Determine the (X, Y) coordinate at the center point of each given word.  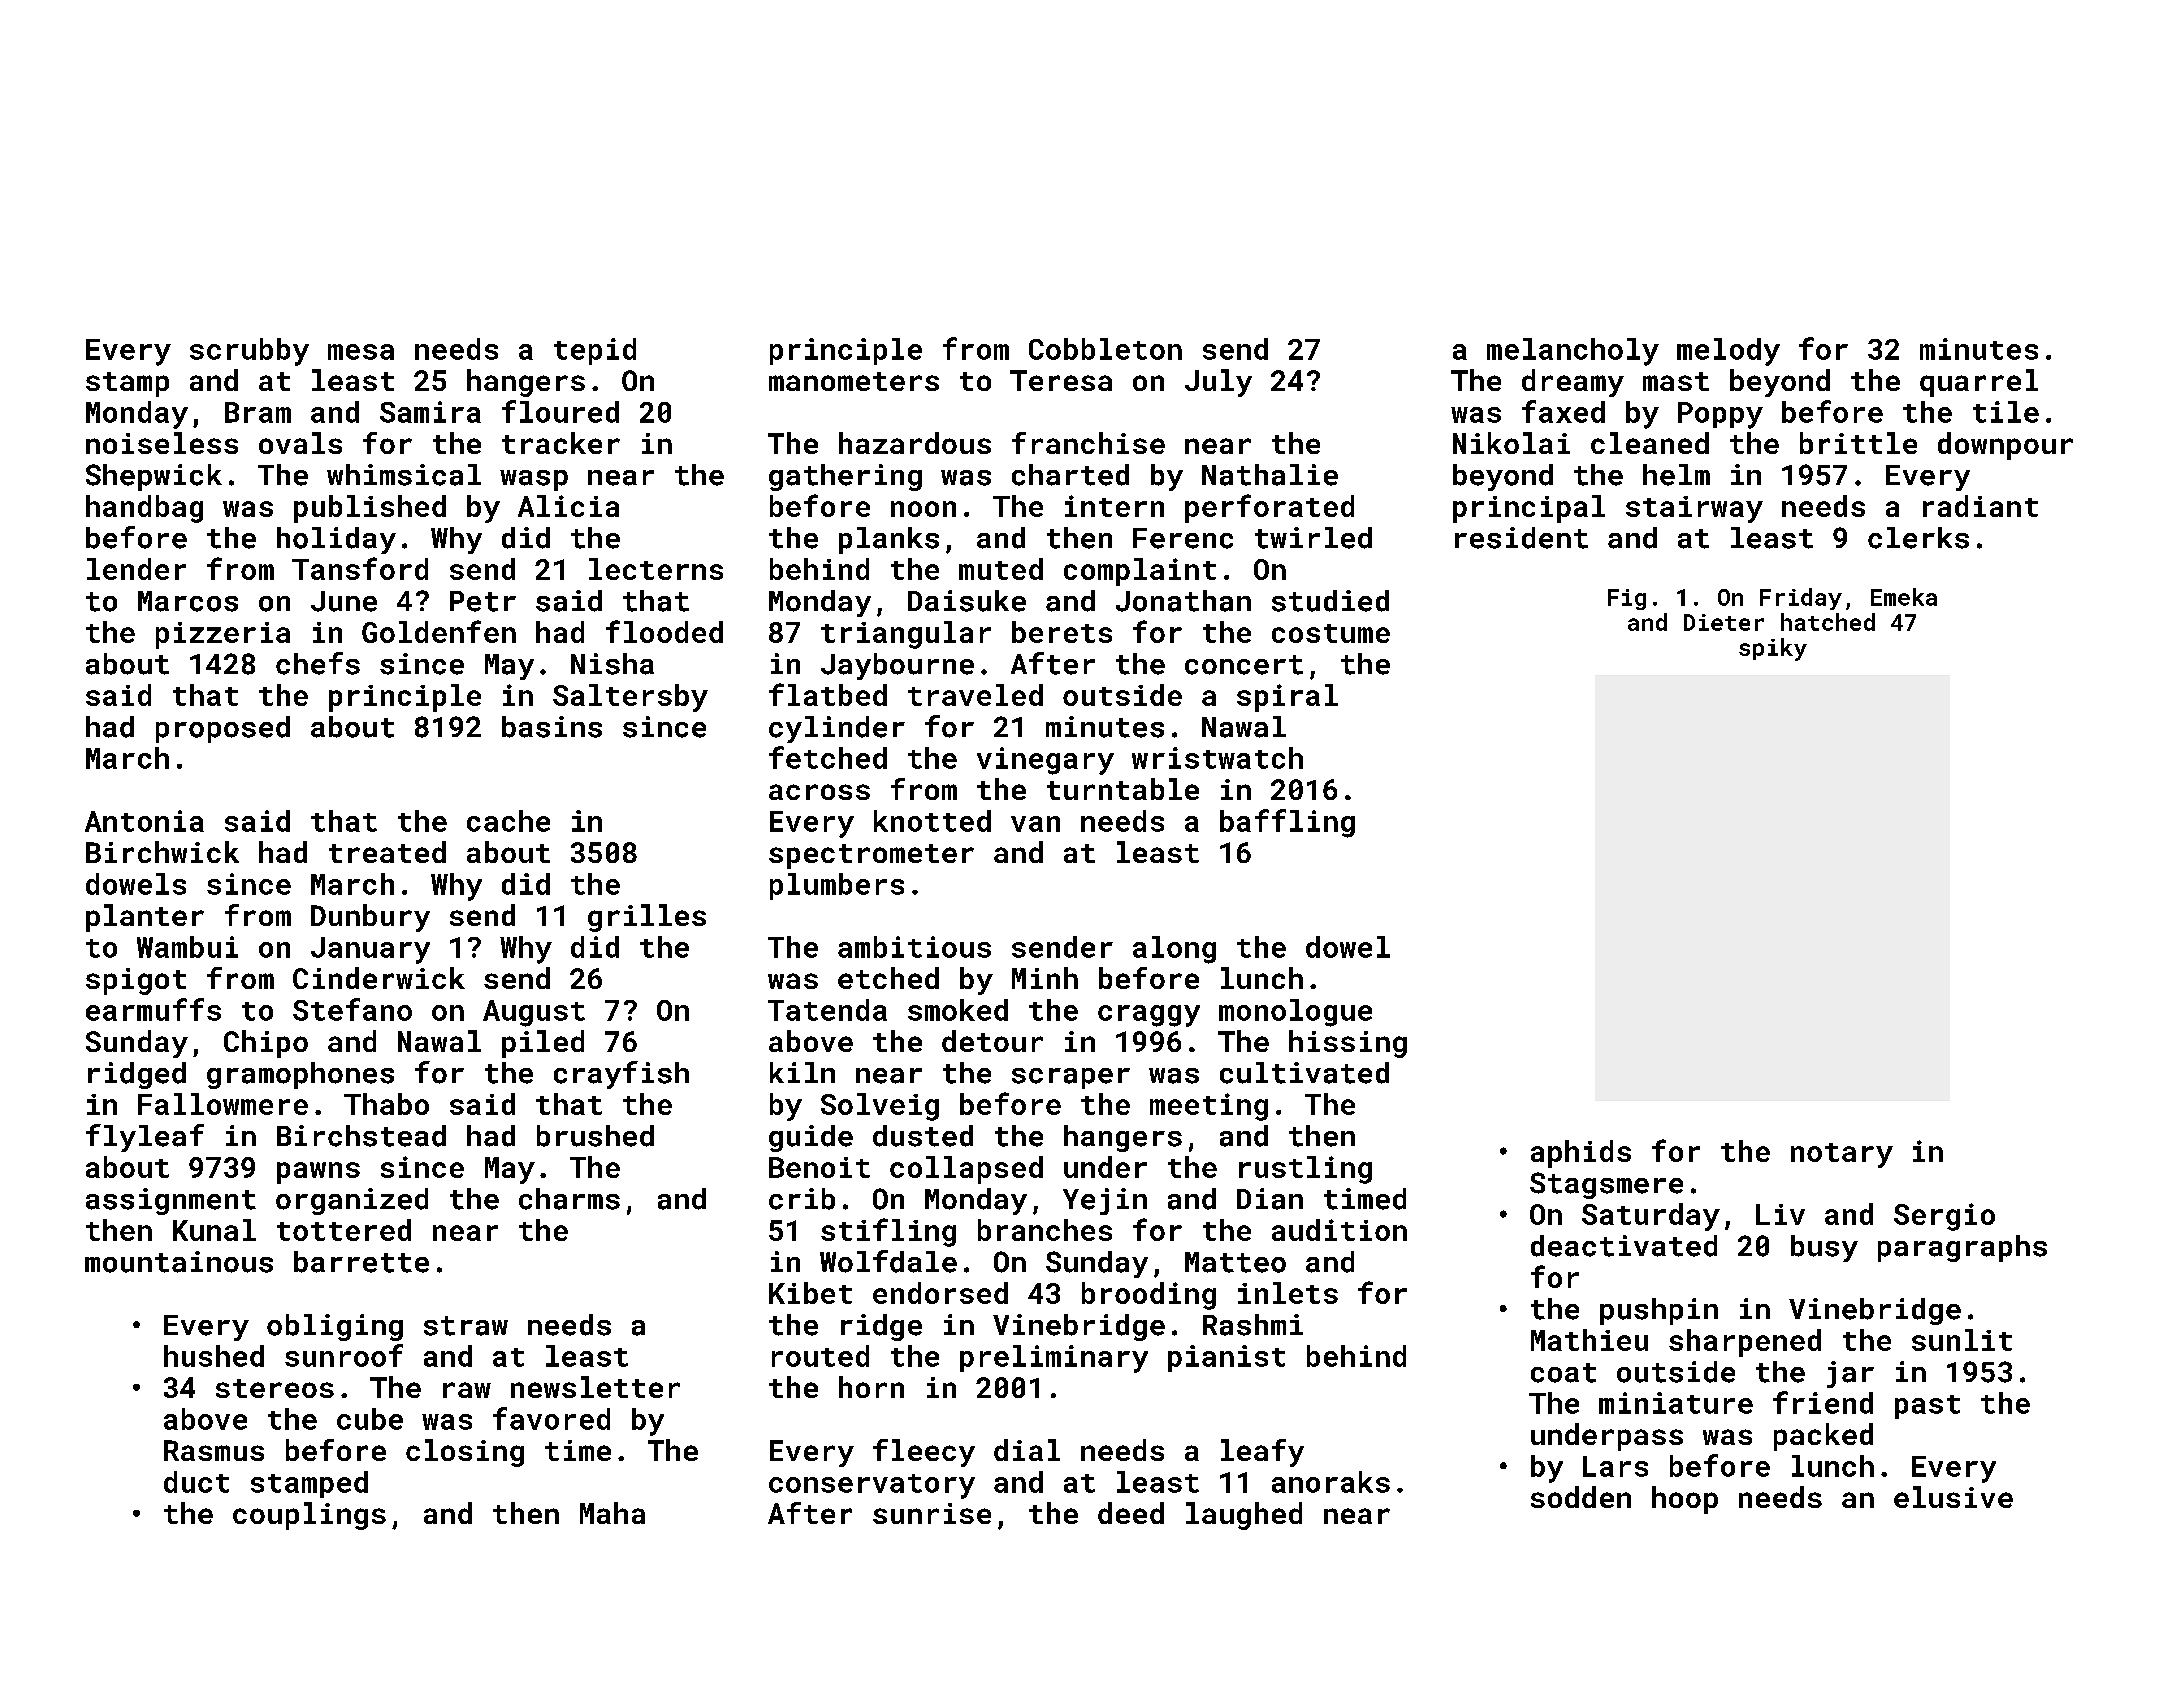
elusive (1953, 1497)
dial (1027, 1450)
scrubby (249, 352)
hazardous (915, 443)
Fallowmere (223, 1104)
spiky (1773, 649)
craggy (1149, 1016)
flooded (664, 631)
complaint (1140, 572)
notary (1842, 1155)
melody (1728, 352)
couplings (309, 1516)
